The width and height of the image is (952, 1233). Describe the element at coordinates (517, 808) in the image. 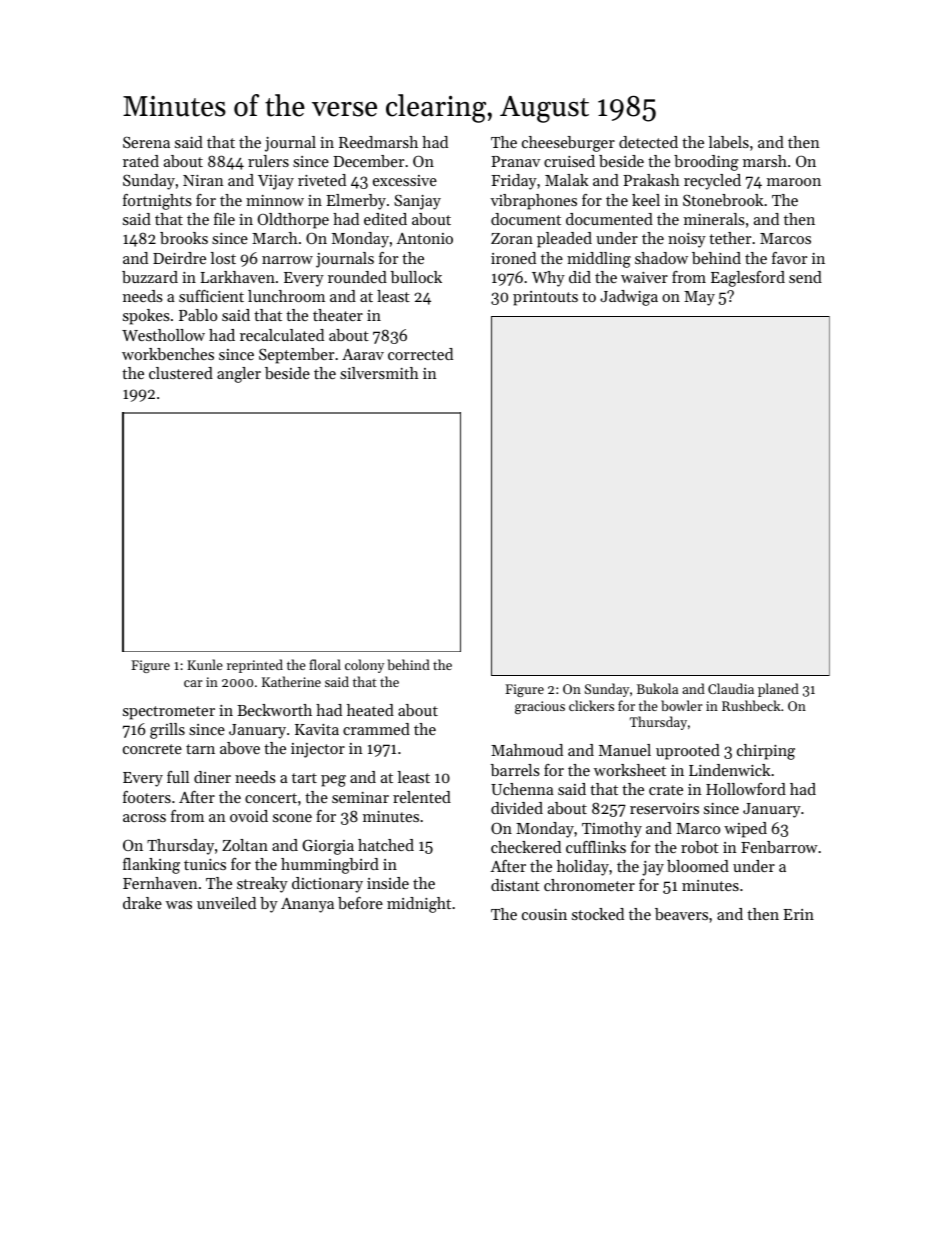

I see `divided` at that location.
